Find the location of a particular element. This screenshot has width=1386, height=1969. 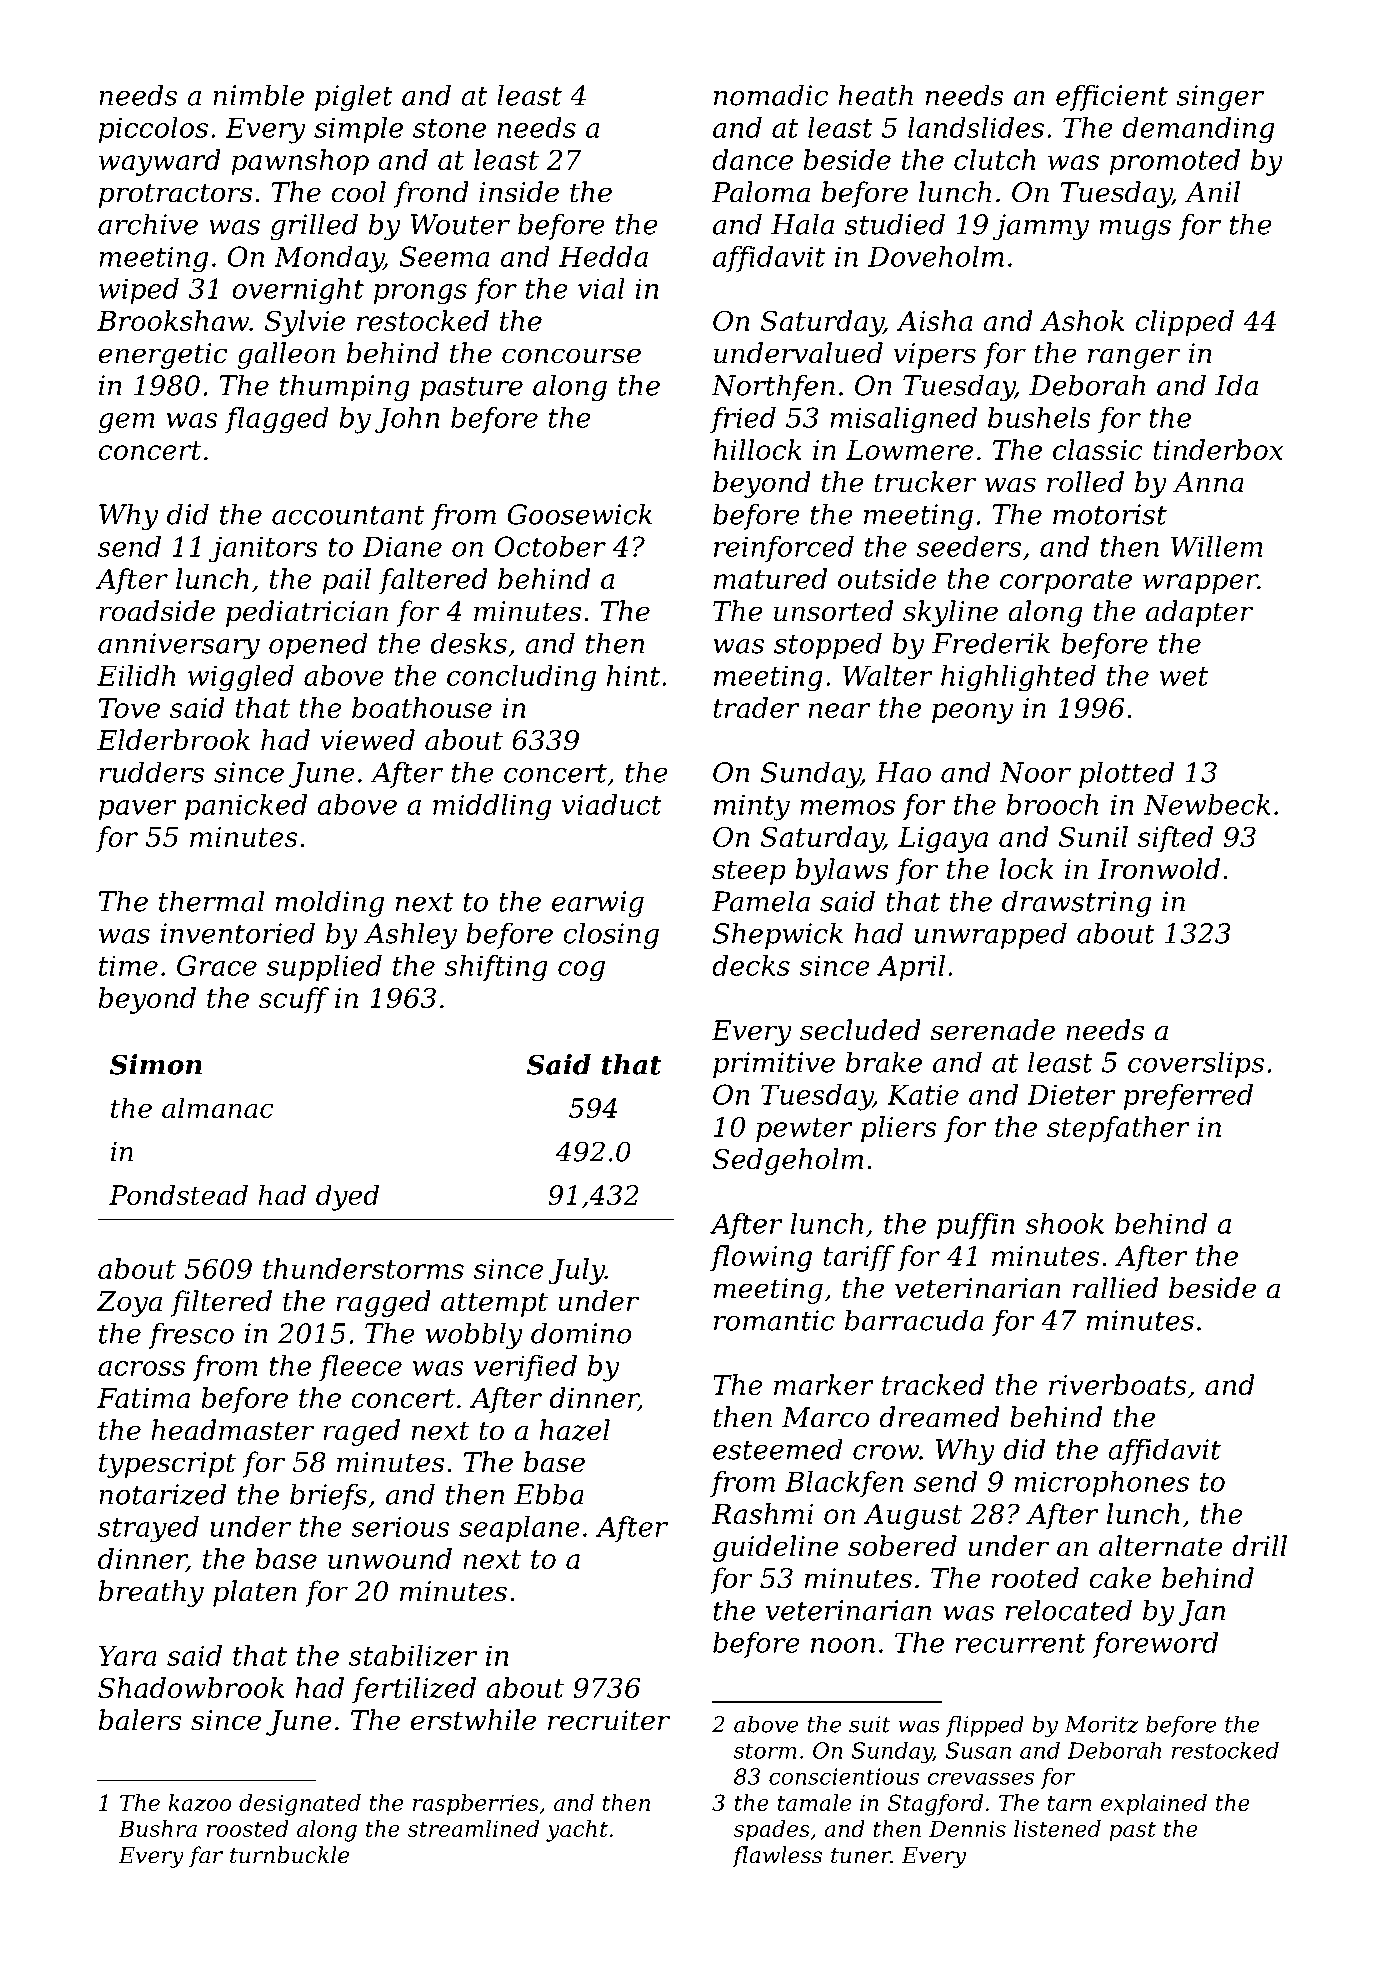

Sedgeholm is located at coordinates (788, 1161).
